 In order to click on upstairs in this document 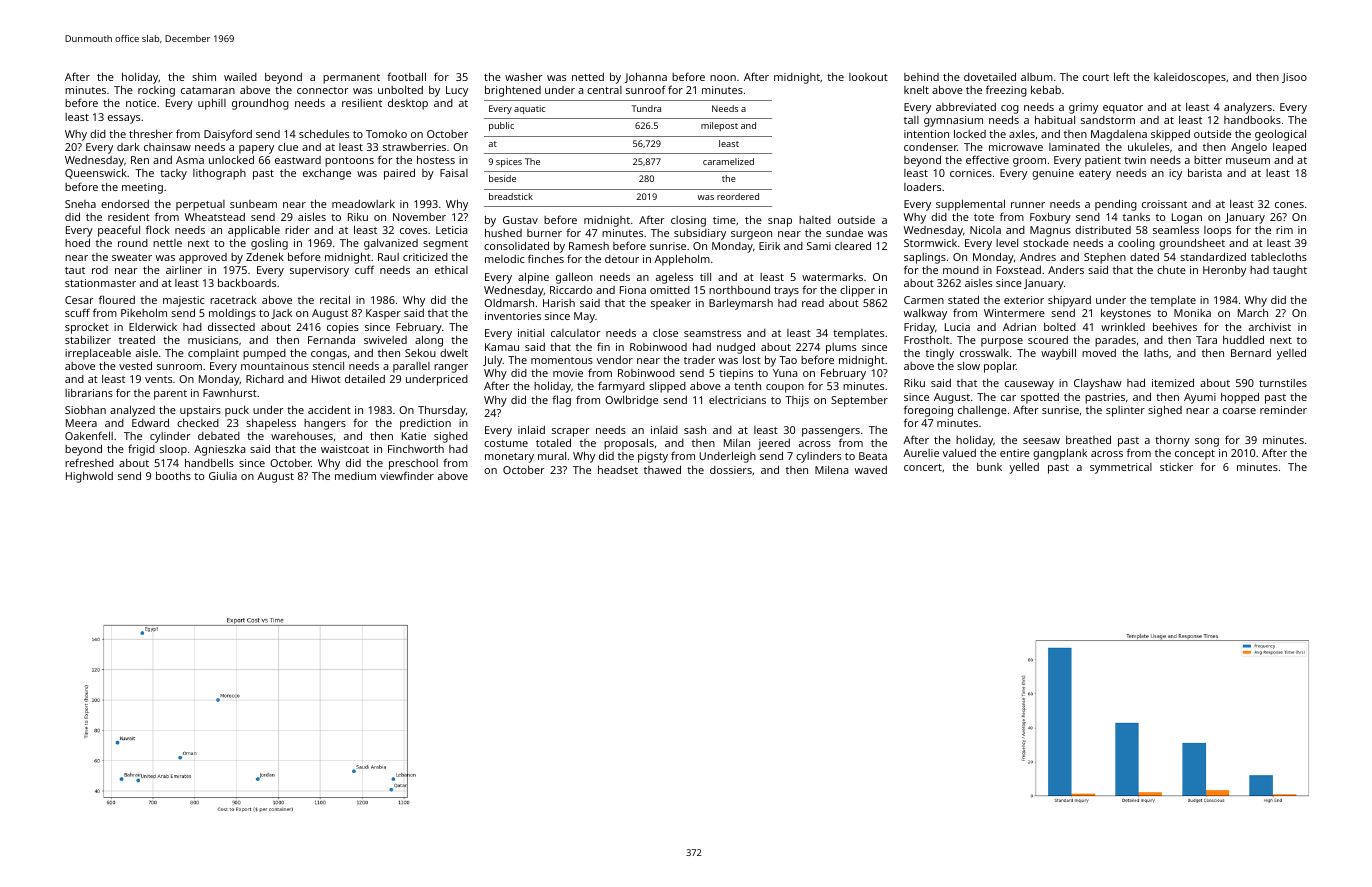, I will do `click(200, 411)`.
